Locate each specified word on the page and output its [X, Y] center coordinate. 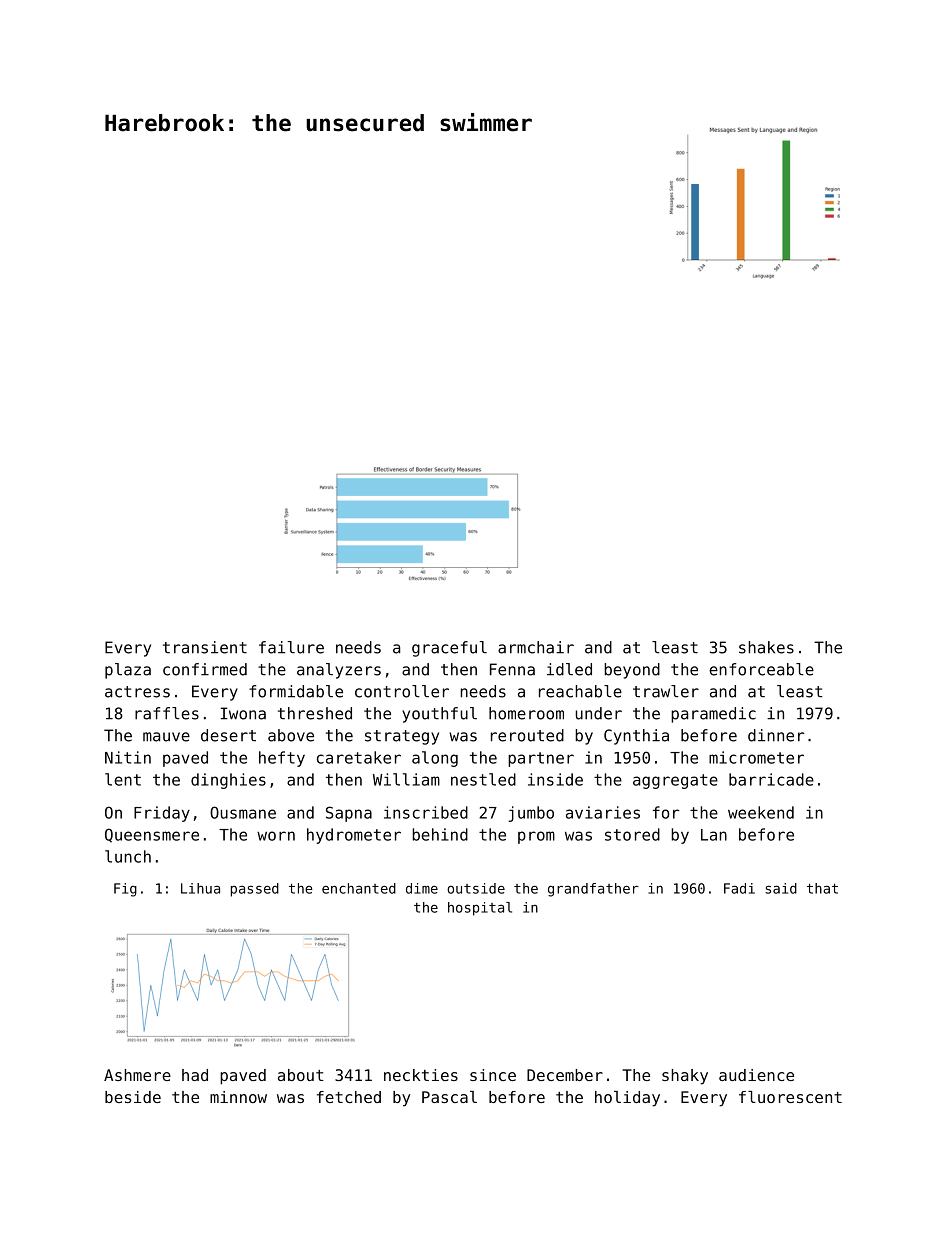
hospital [480, 909]
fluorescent [790, 1097]
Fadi [739, 888]
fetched [349, 1097]
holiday [627, 1099]
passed [255, 890]
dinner [776, 735]
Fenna [512, 669]
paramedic [713, 715]
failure [291, 647]
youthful [439, 715]
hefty [282, 759]
